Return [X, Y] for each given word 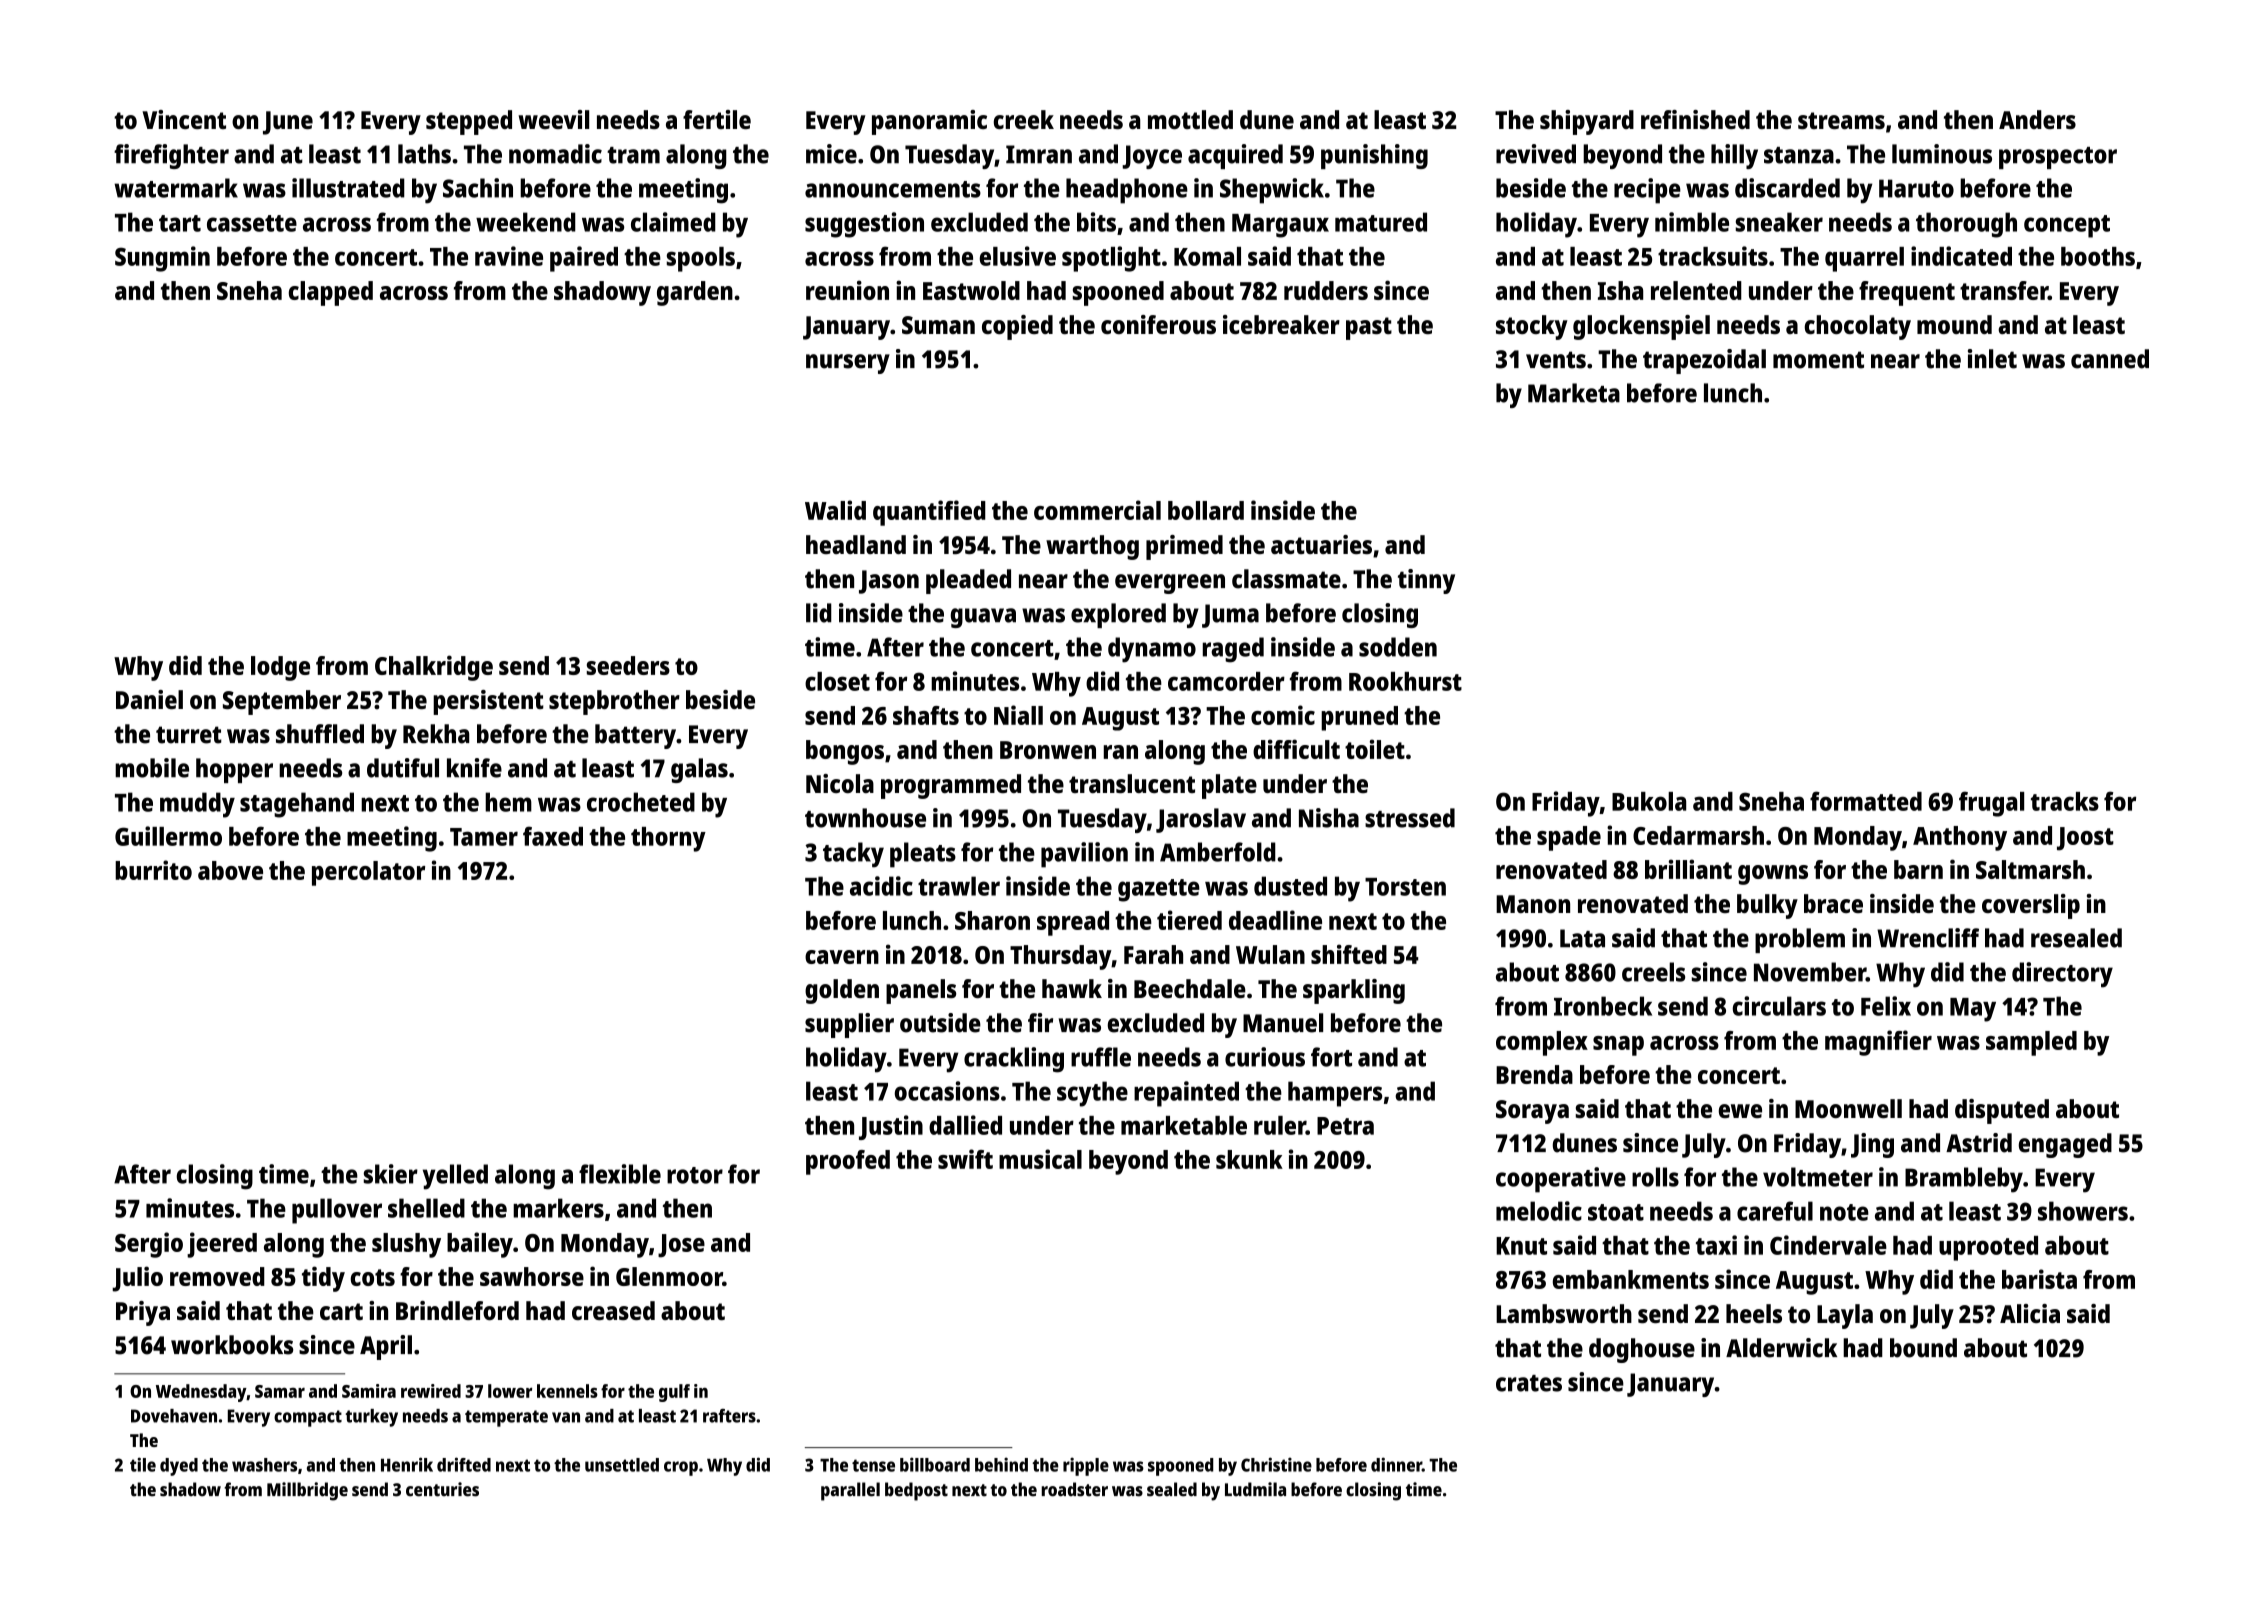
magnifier [1878, 1043]
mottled [1190, 119]
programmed [951, 786]
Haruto [1916, 188]
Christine [1276, 1464]
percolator [368, 873]
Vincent [184, 119]
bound [1923, 1348]
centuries [442, 1489]
